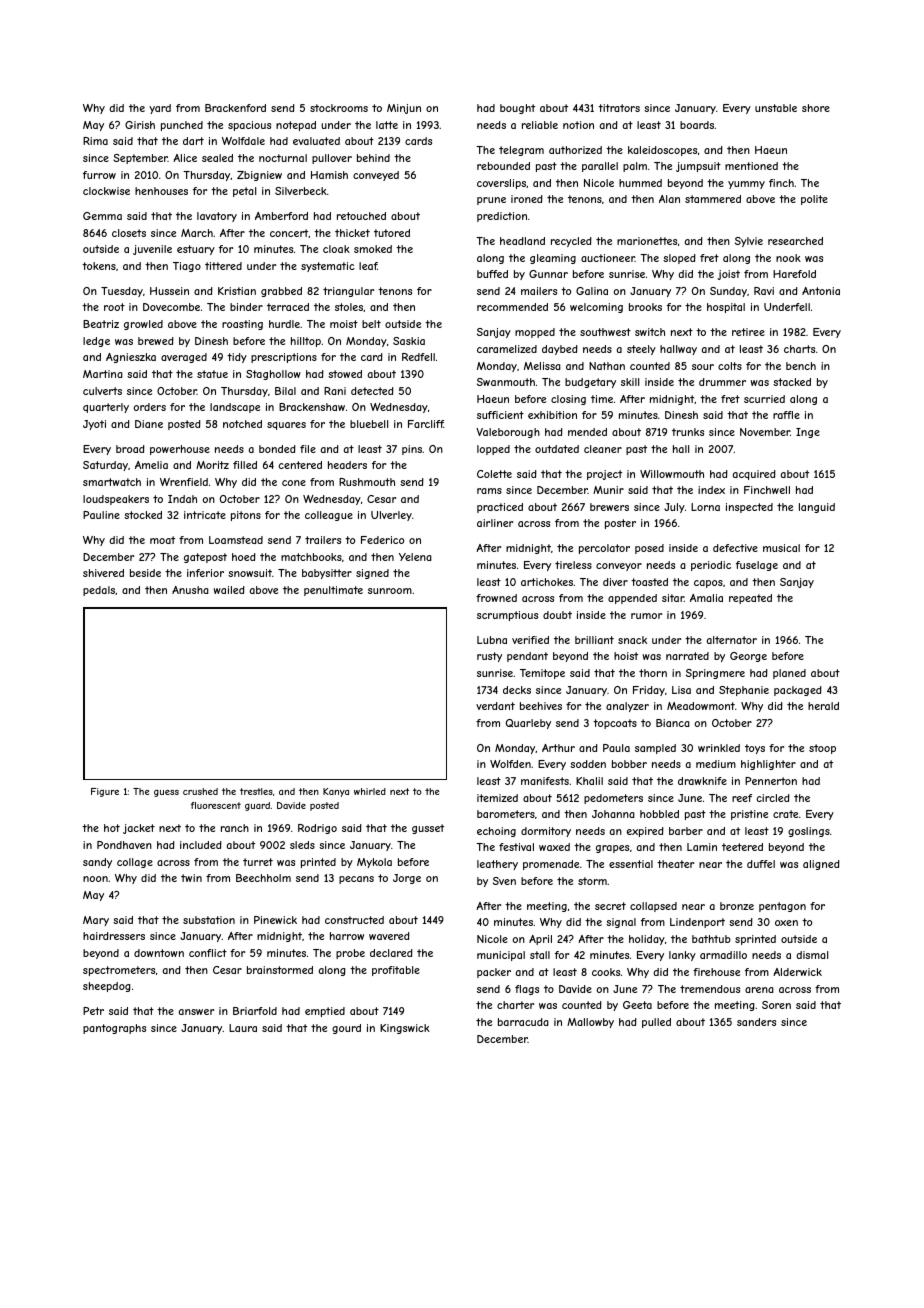 This screenshot has width=924, height=1308. What do you see at coordinates (246, 307) in the screenshot?
I see `binder` at bounding box center [246, 307].
